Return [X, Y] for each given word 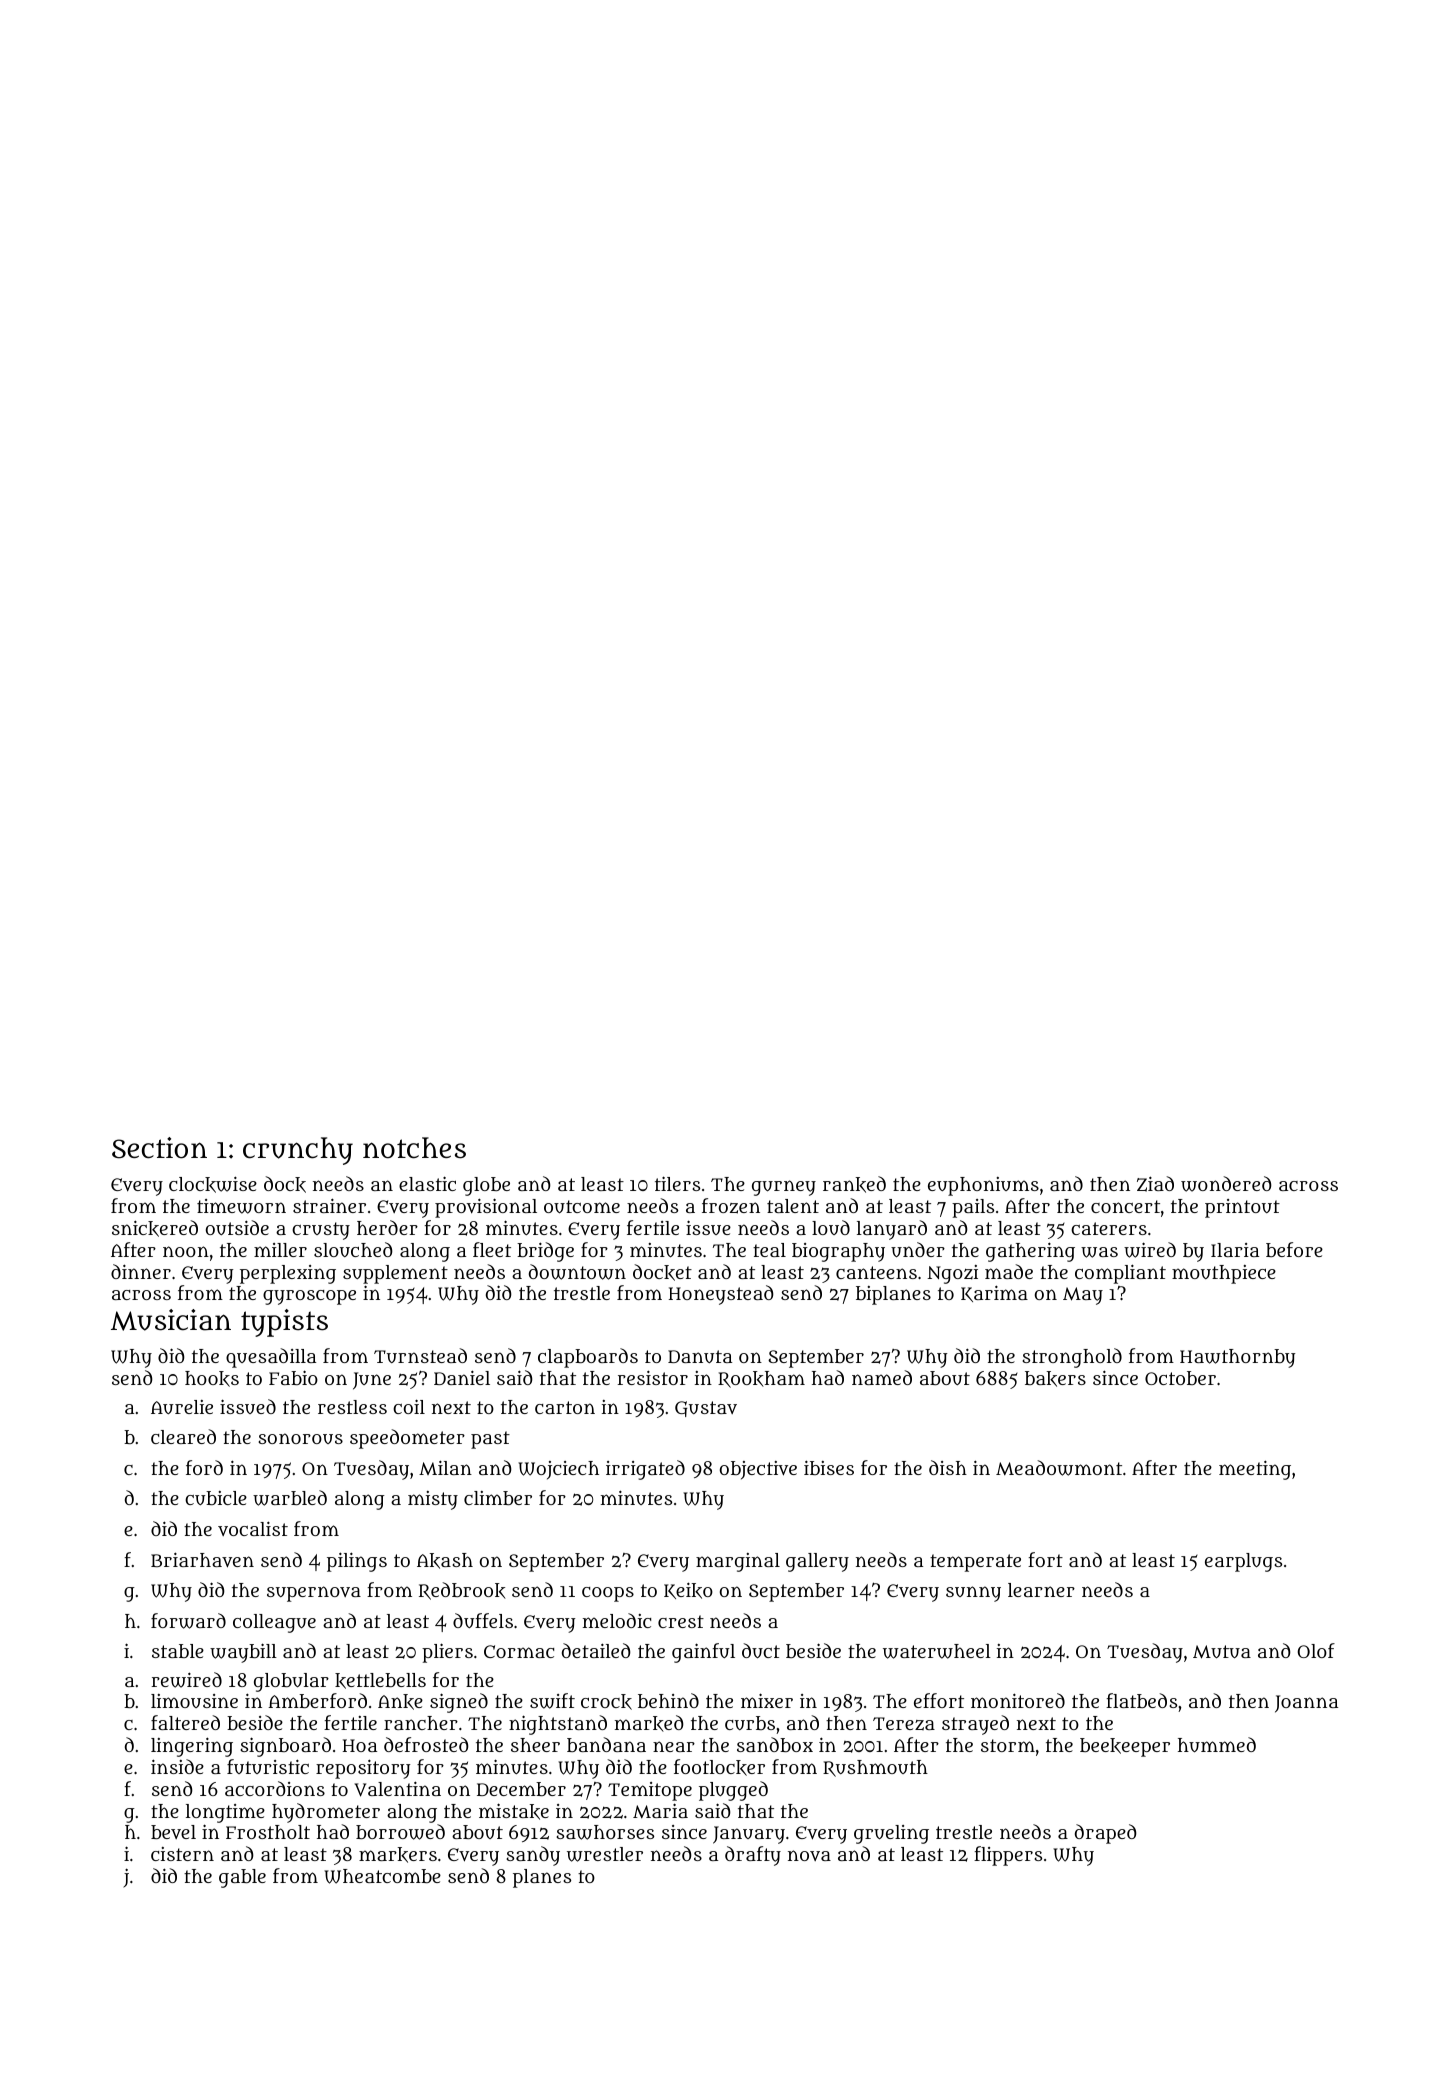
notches [414, 1148]
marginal [738, 1562]
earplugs [1243, 1562]
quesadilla [271, 1358]
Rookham [761, 1379]
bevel [173, 1832]
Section [159, 1148]
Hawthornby [1237, 1358]
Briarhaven [202, 1560]
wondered [1226, 1184]
